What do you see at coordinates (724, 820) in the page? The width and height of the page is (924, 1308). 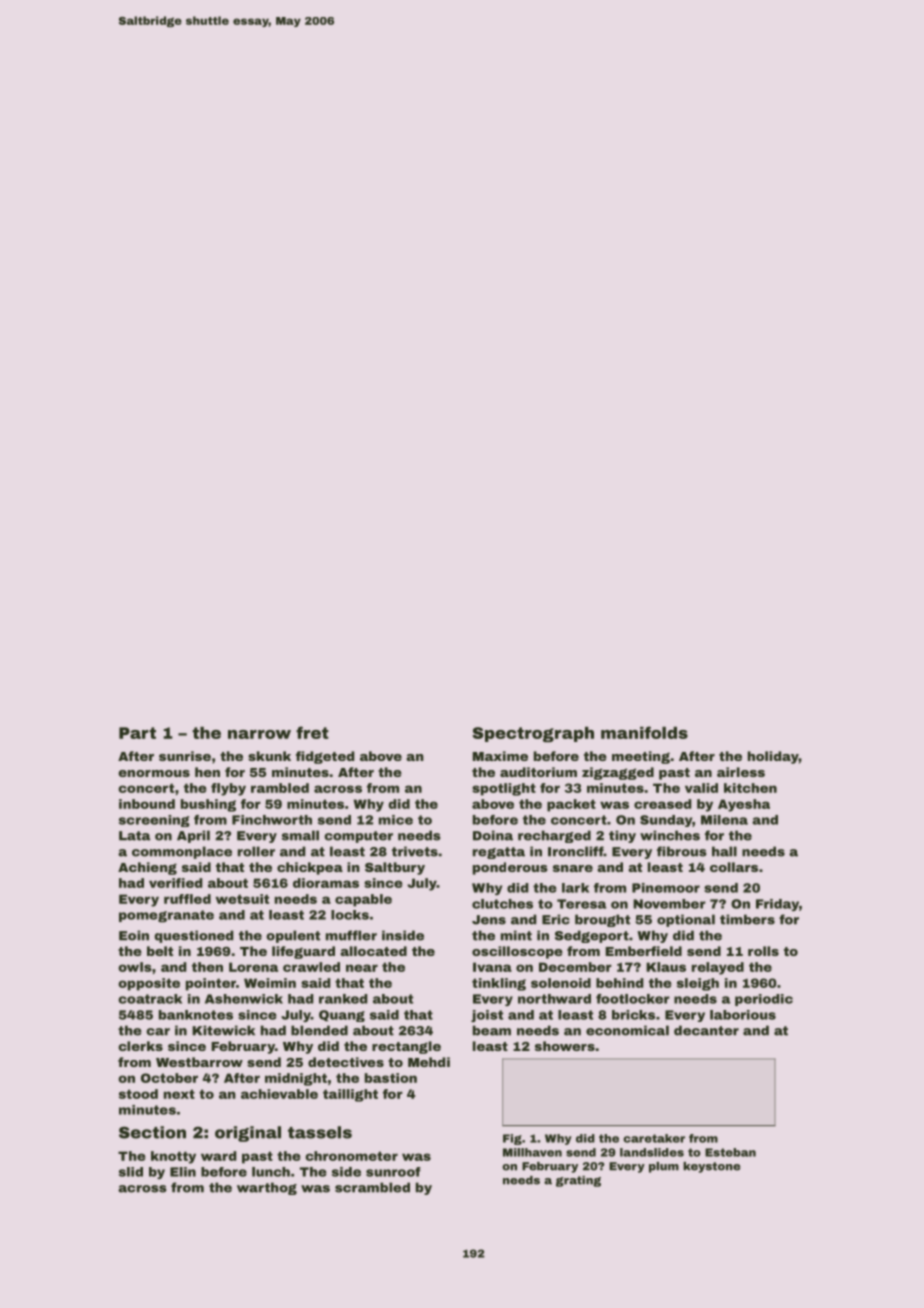 I see `Milena` at bounding box center [724, 820].
